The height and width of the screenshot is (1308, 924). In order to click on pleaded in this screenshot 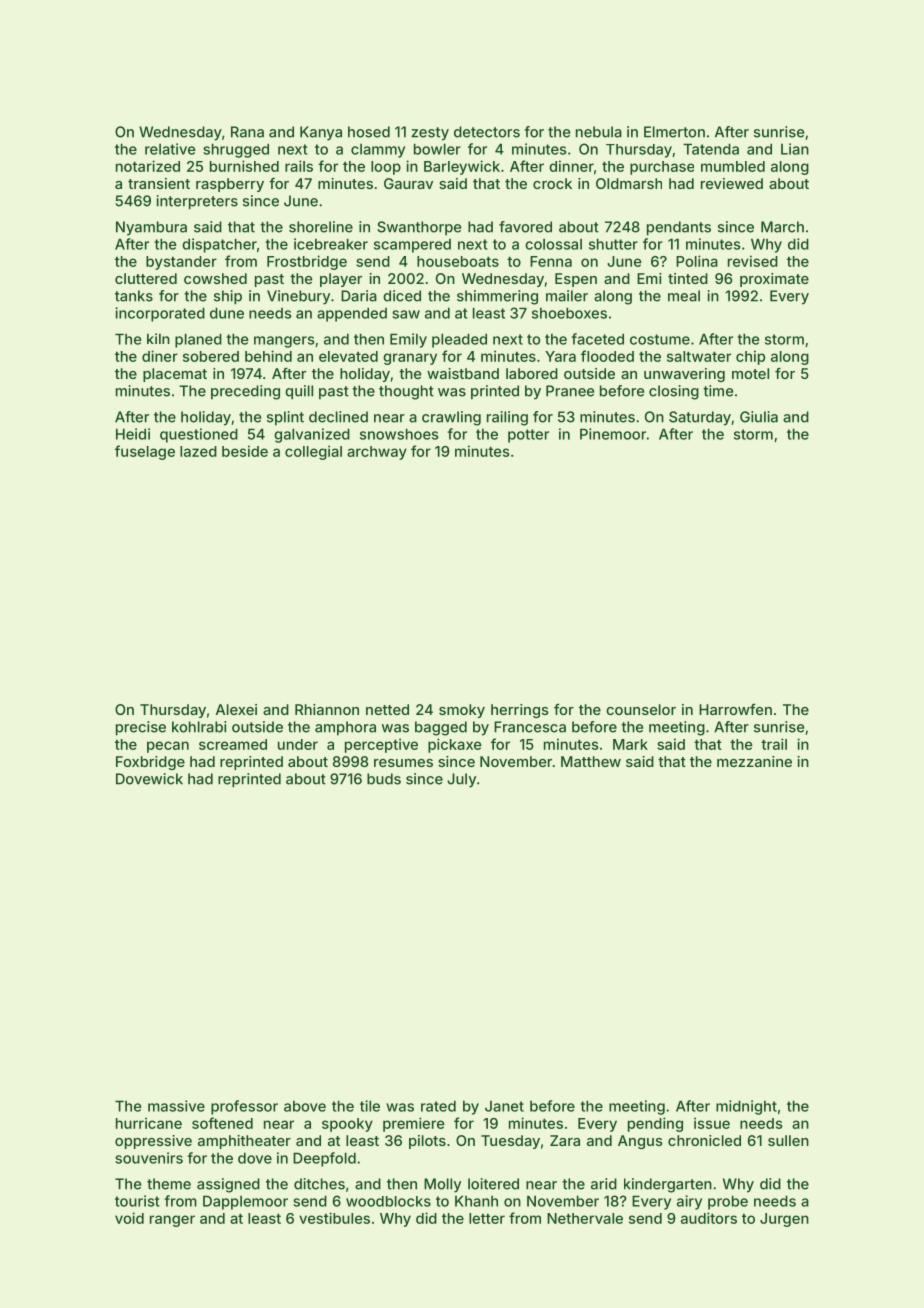, I will do `click(459, 341)`.
